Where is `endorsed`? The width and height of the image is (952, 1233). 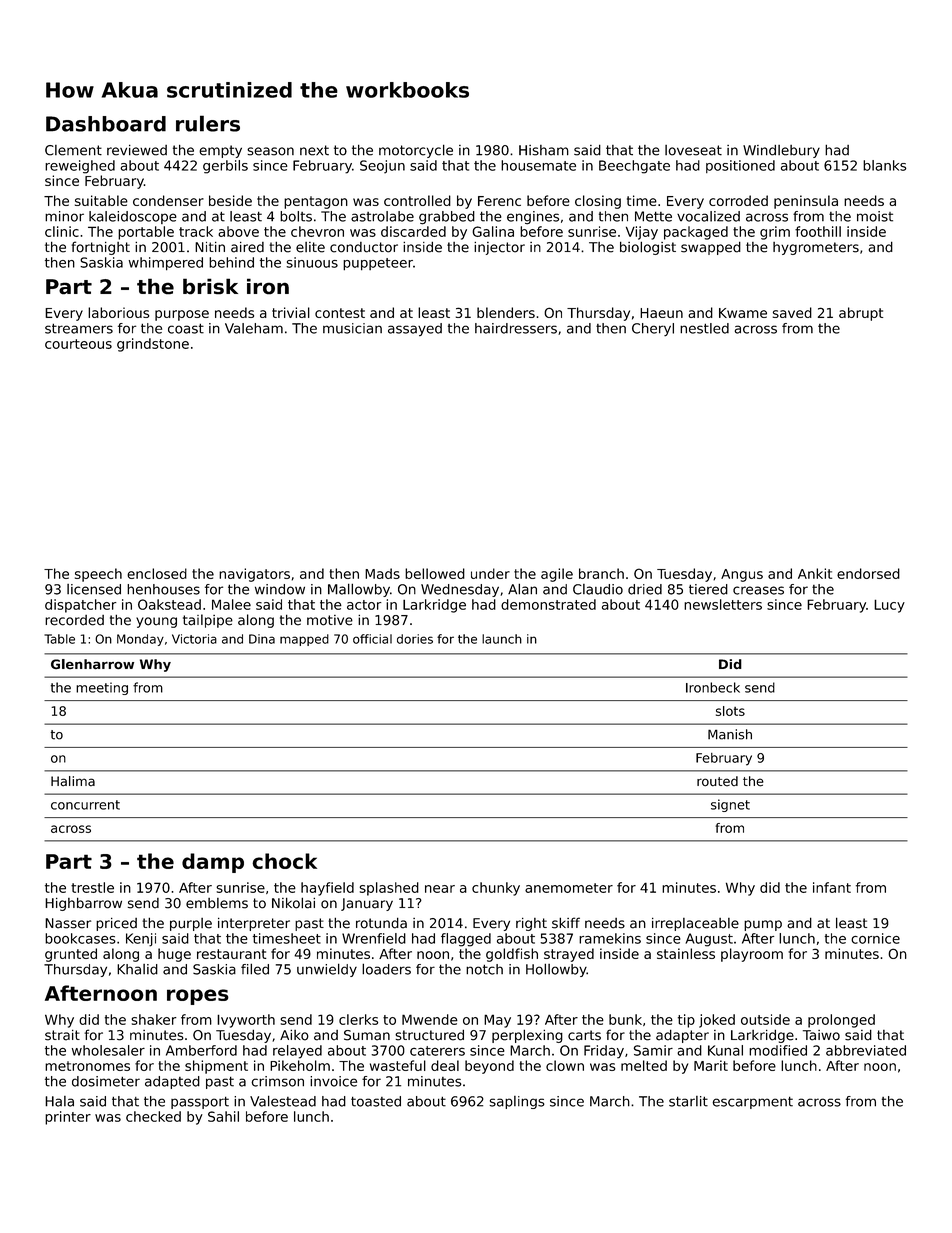
endorsed is located at coordinates (868, 573).
